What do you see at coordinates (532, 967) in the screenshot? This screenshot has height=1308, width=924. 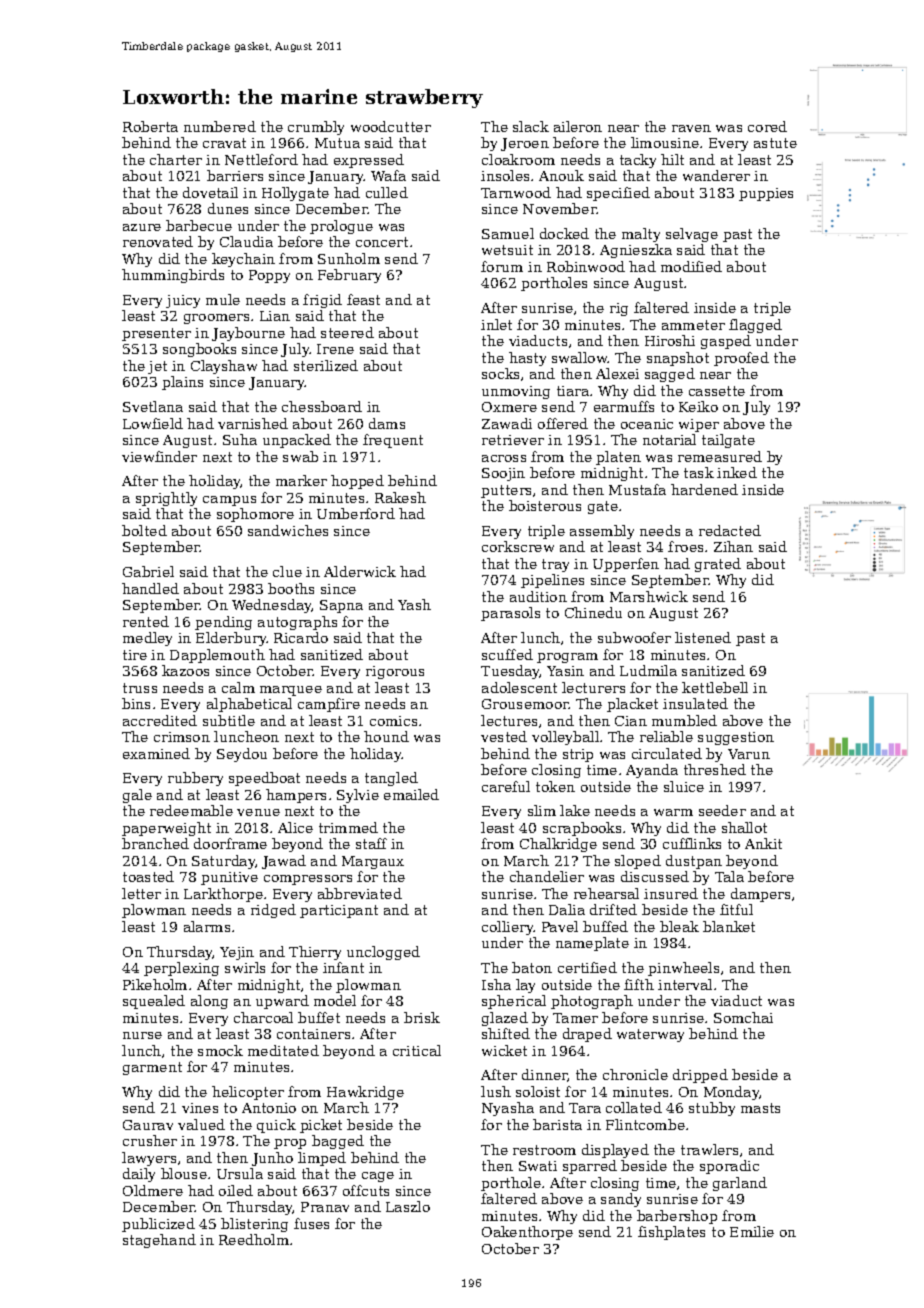 I see `baton` at bounding box center [532, 967].
